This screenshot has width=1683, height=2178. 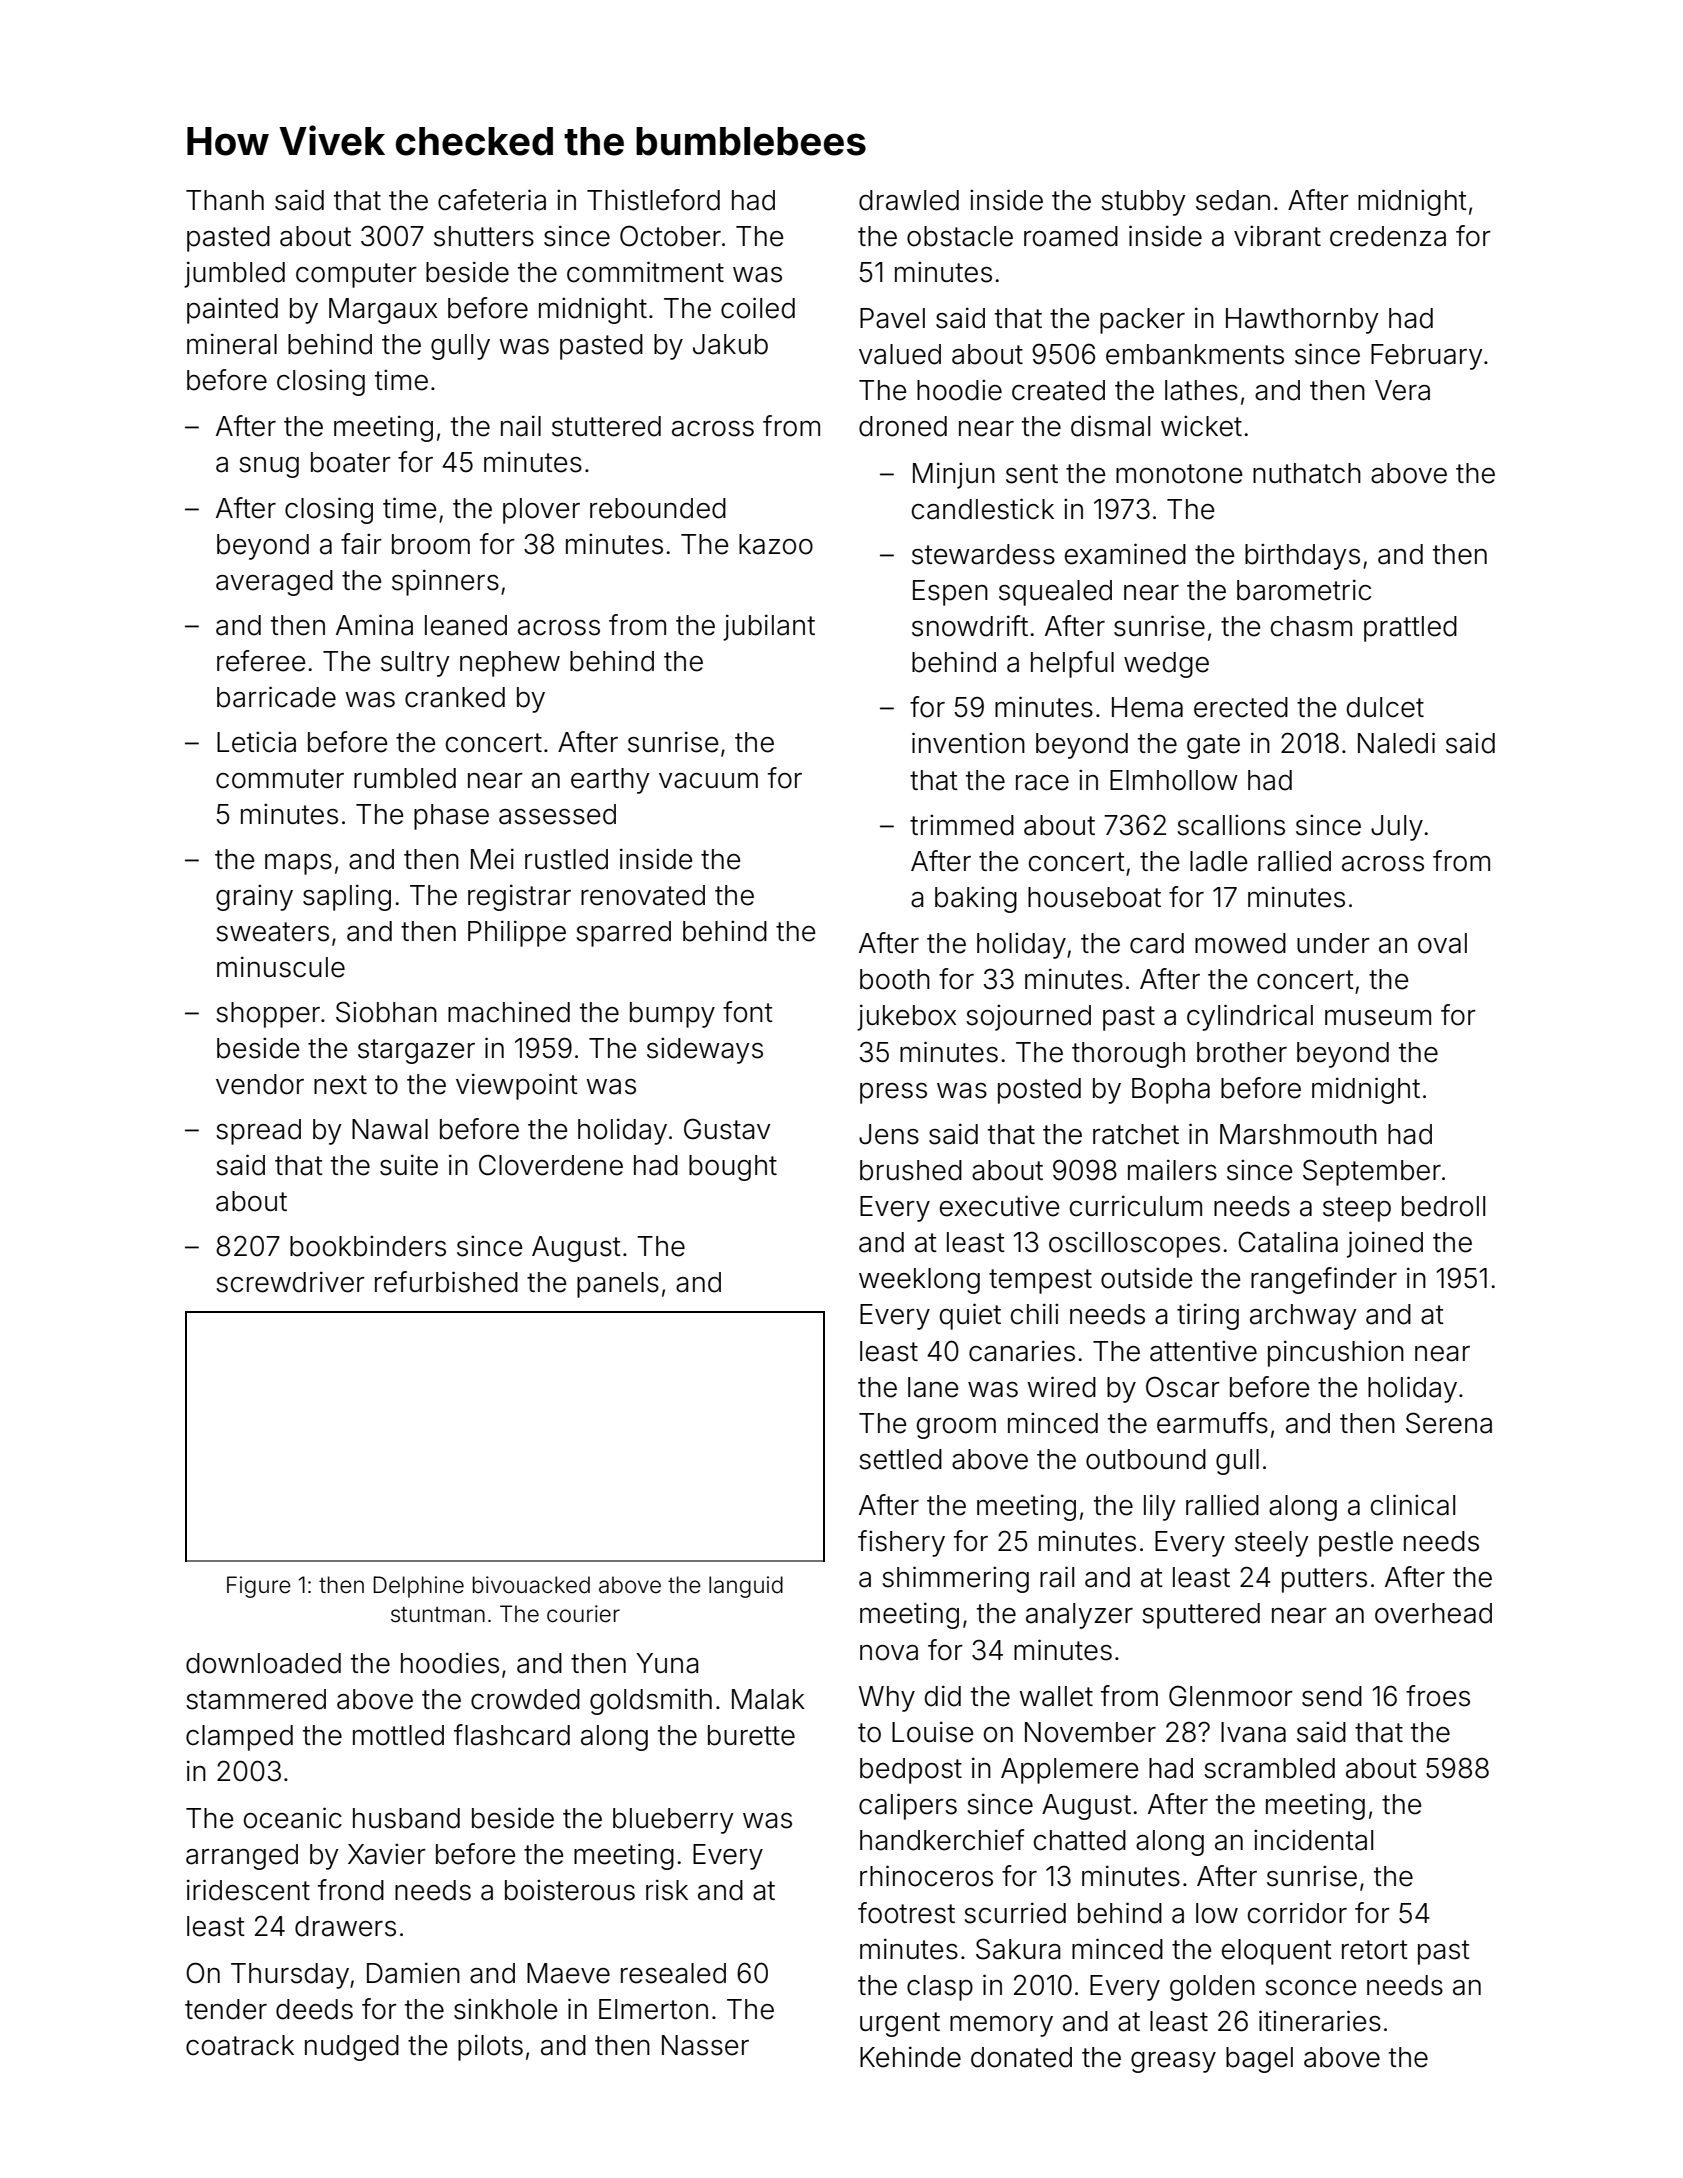 What do you see at coordinates (618, 1285) in the screenshot?
I see `panels` at bounding box center [618, 1285].
